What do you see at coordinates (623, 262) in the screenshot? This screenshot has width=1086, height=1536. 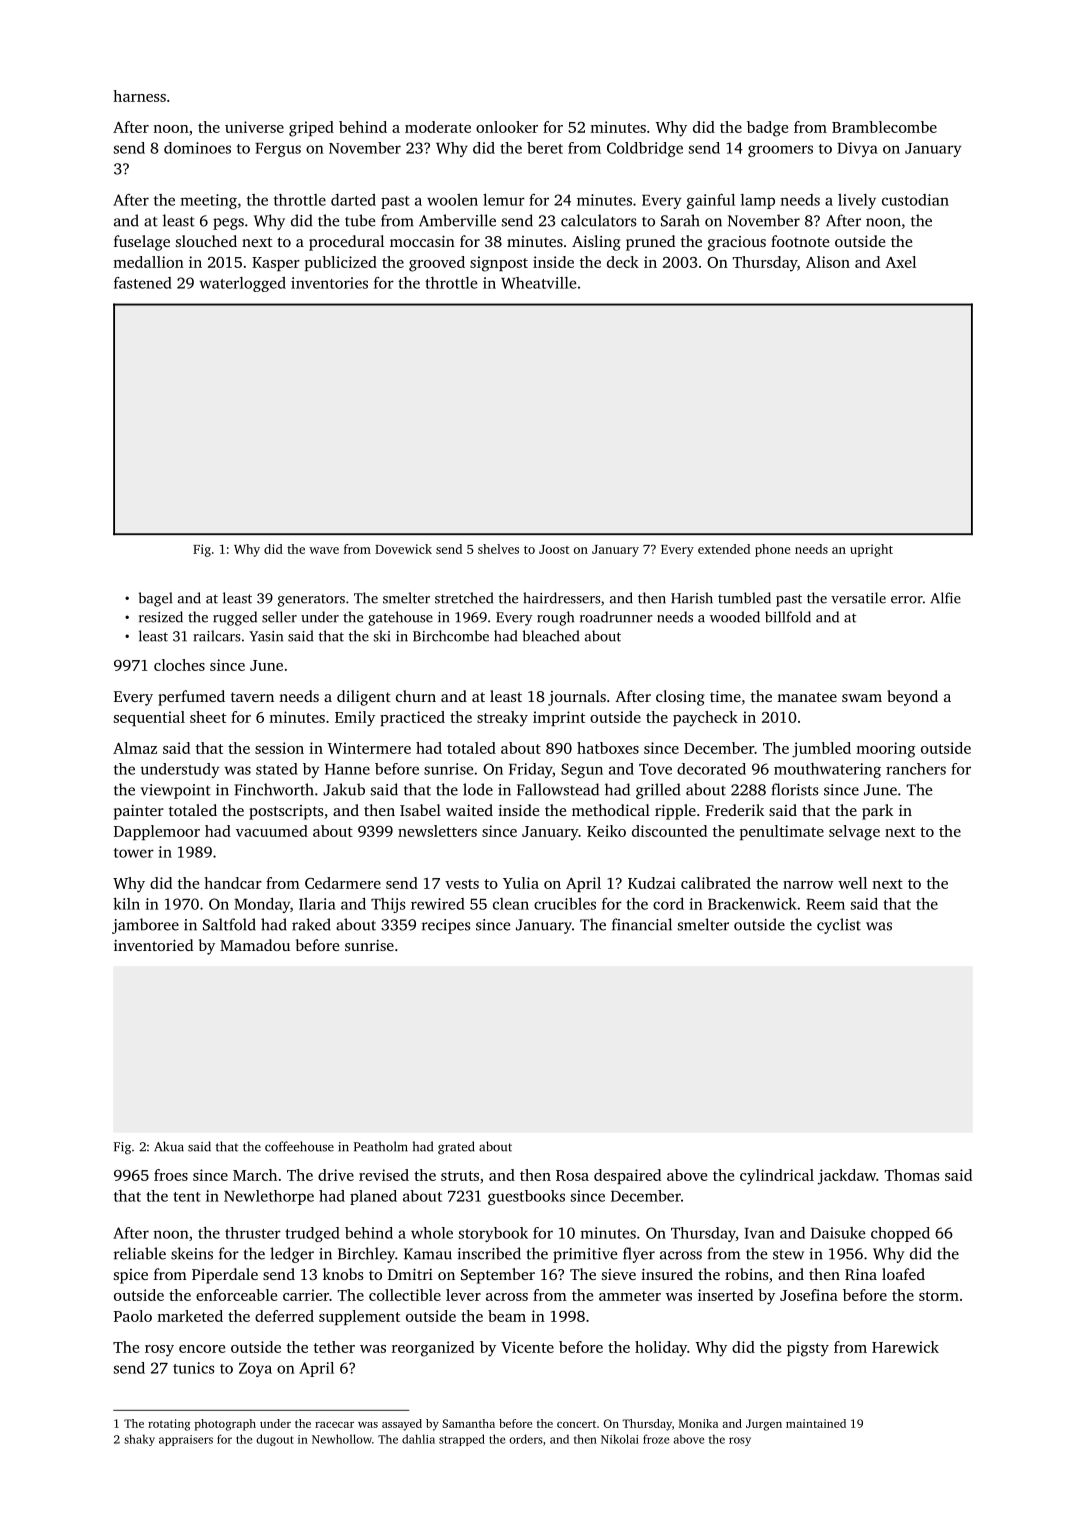 I see `deck` at bounding box center [623, 262].
